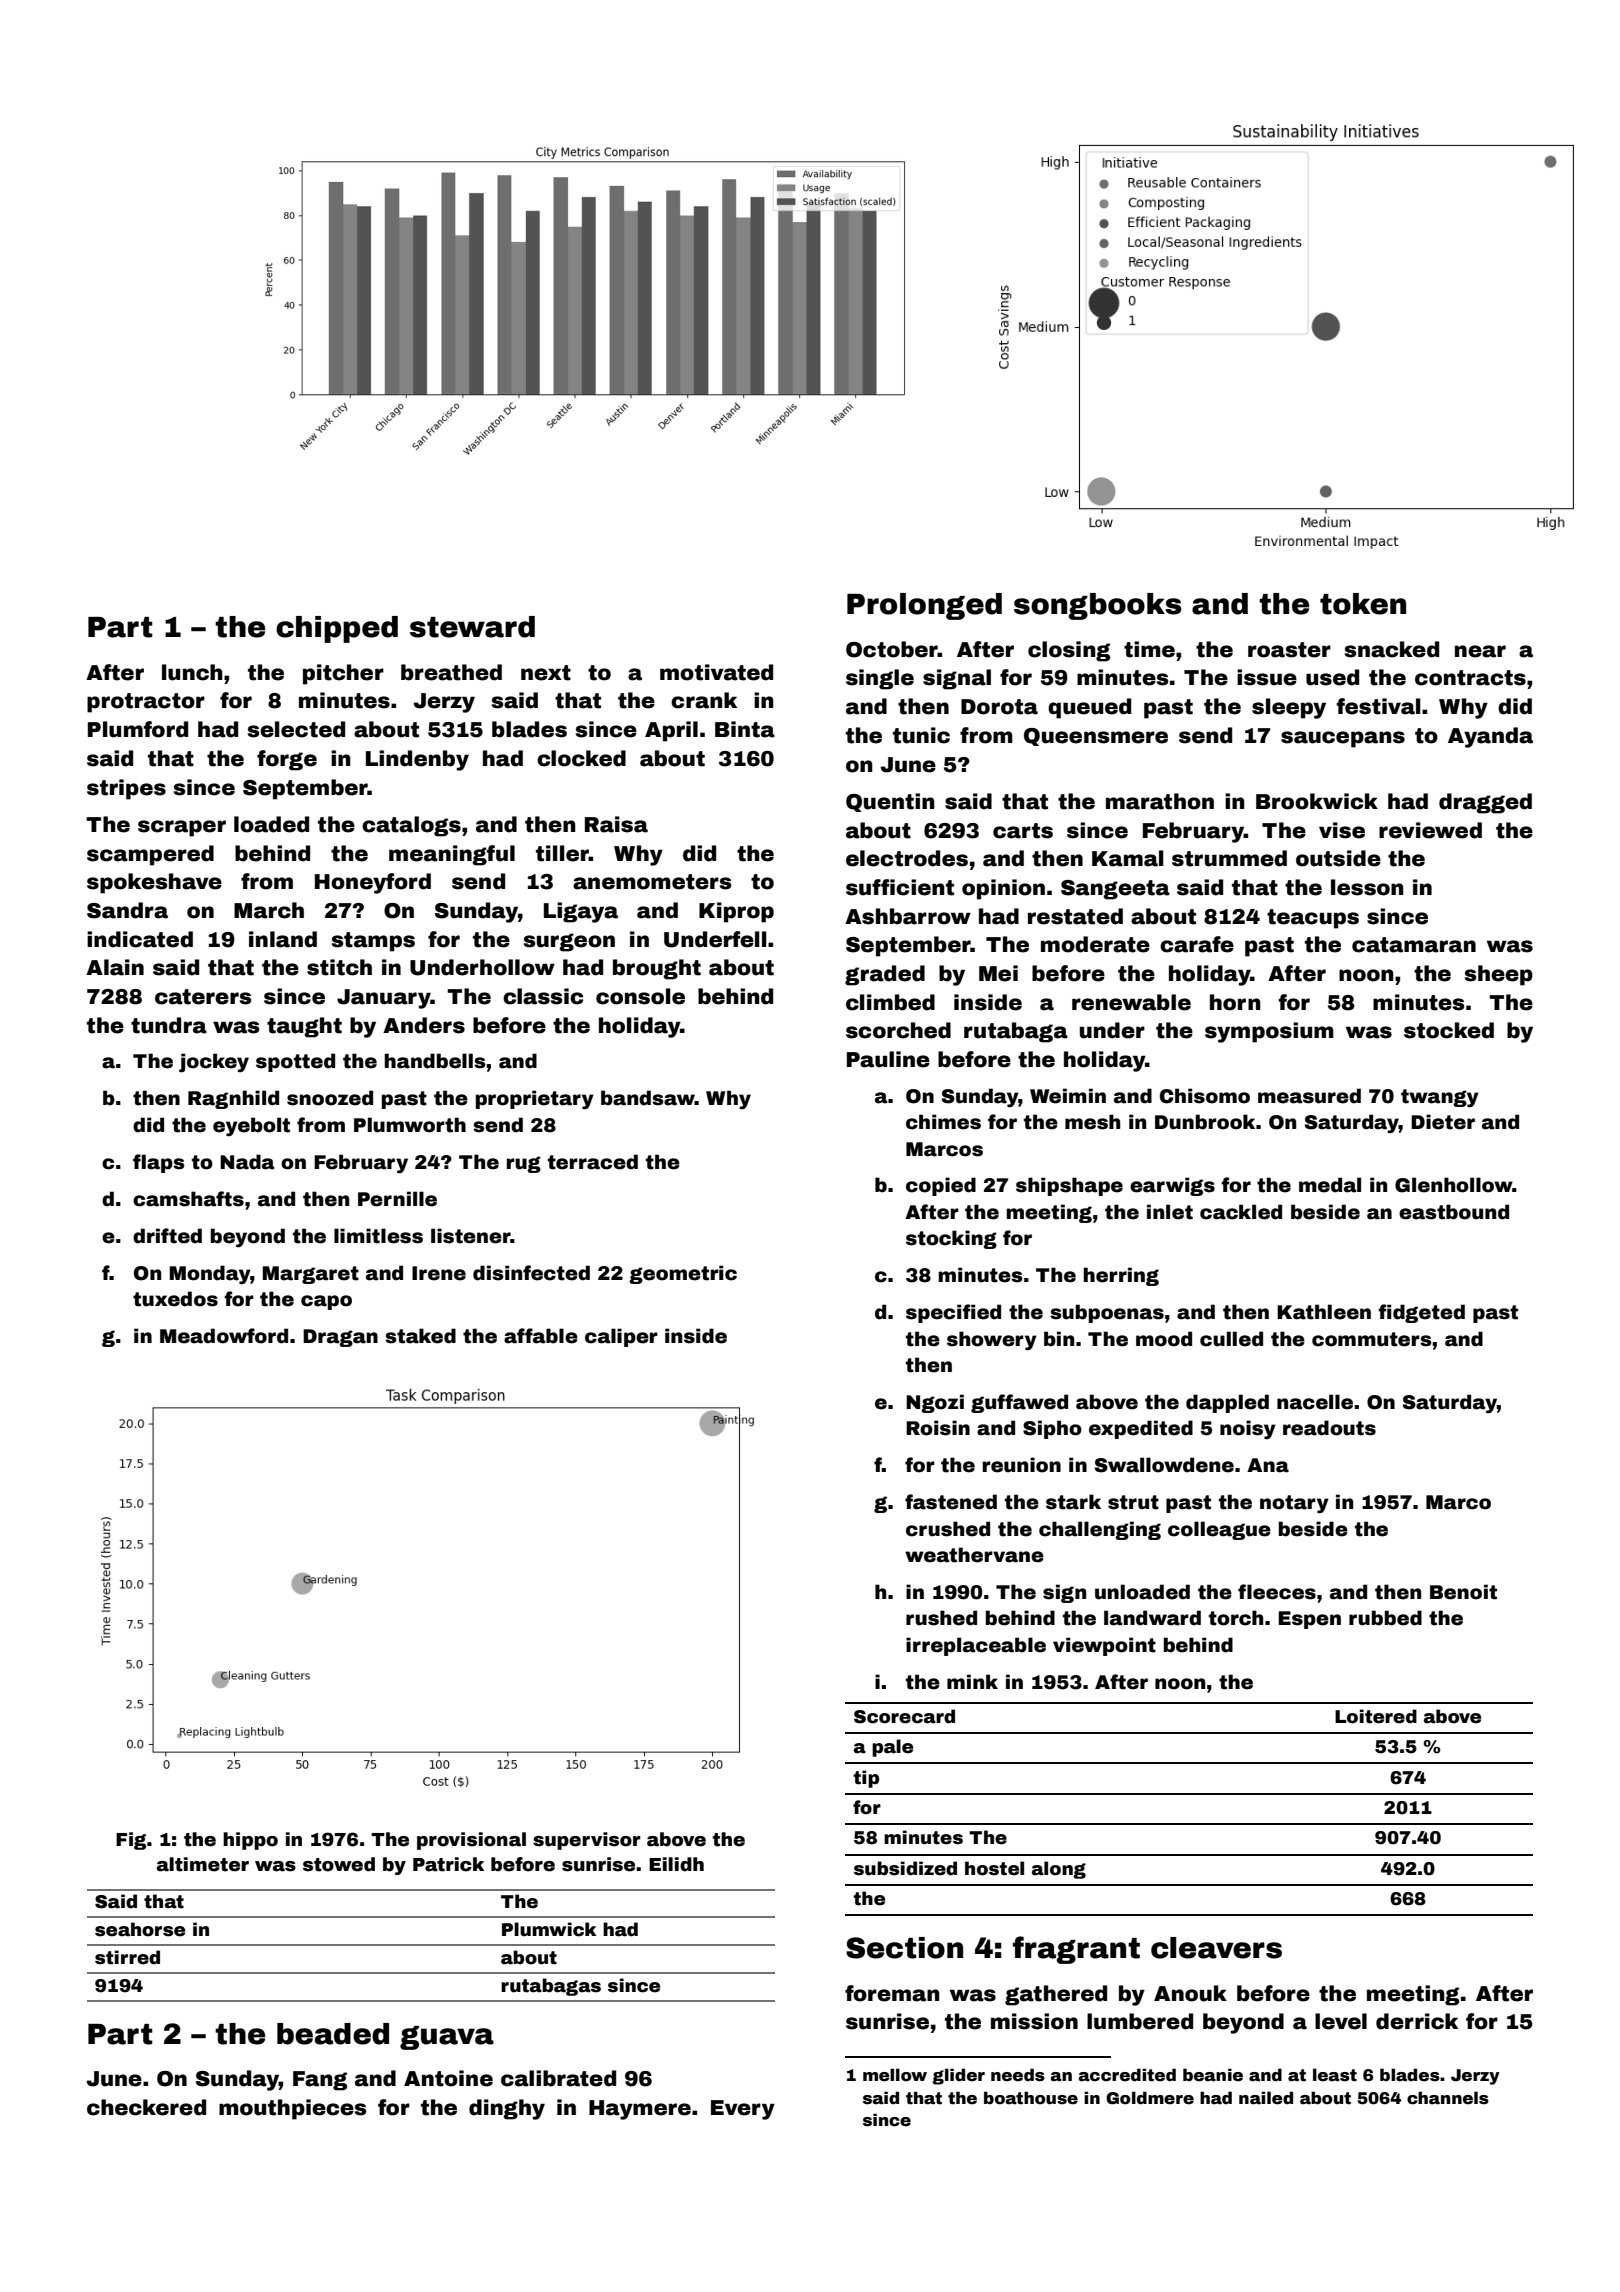 This screenshot has width=1620, height=2292. I want to click on hippo, so click(250, 1841).
